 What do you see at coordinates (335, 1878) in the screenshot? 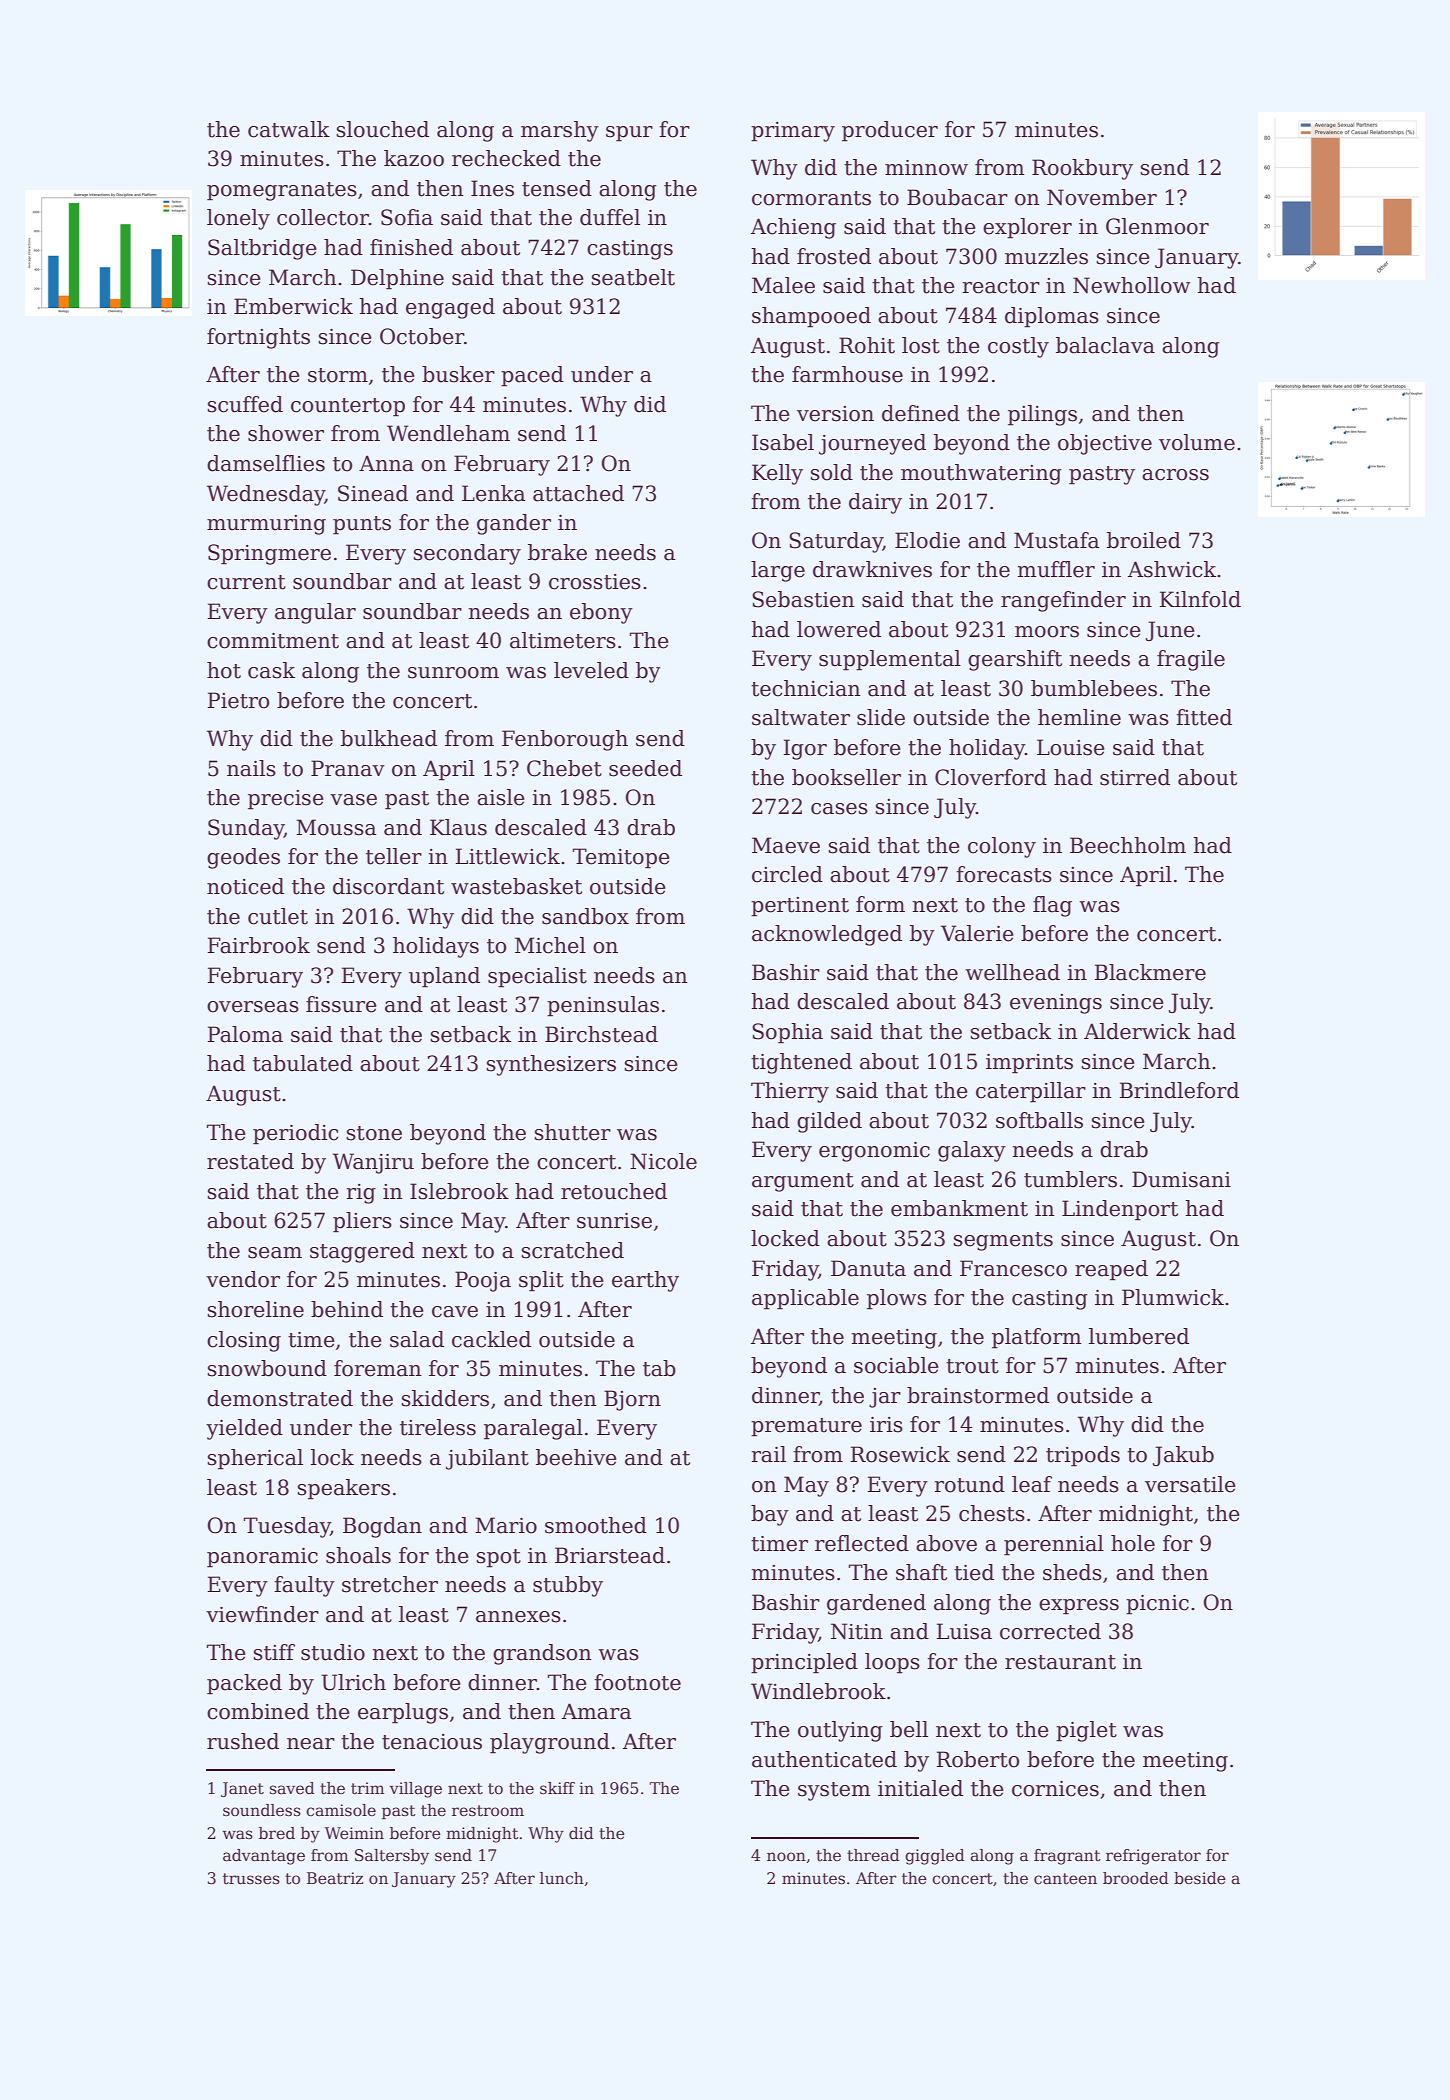
I see `Beatriz` at bounding box center [335, 1878].
